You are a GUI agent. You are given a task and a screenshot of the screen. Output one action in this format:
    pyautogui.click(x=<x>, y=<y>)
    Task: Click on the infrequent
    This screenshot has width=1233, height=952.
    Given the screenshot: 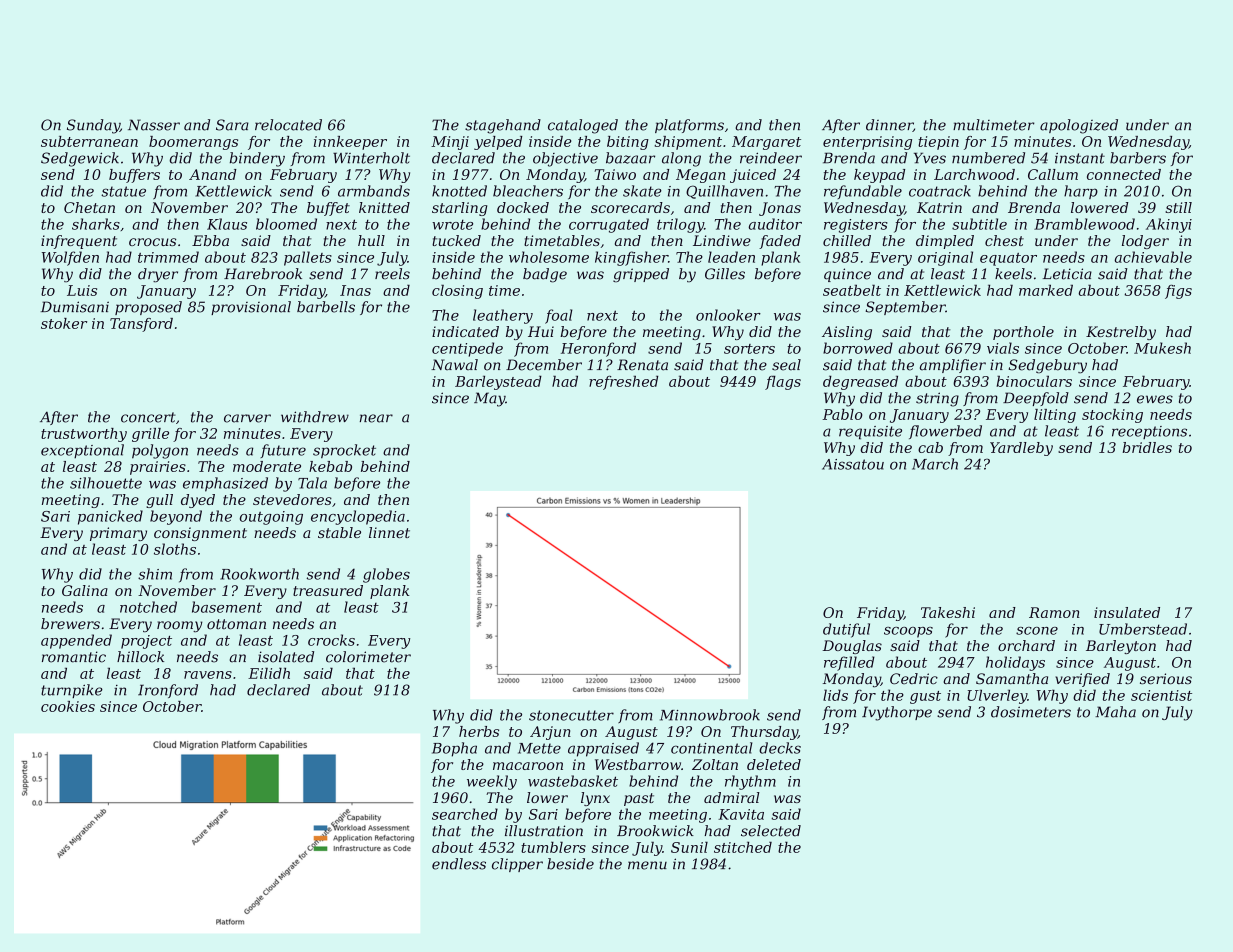 What is the action you would take?
    pyautogui.click(x=79, y=242)
